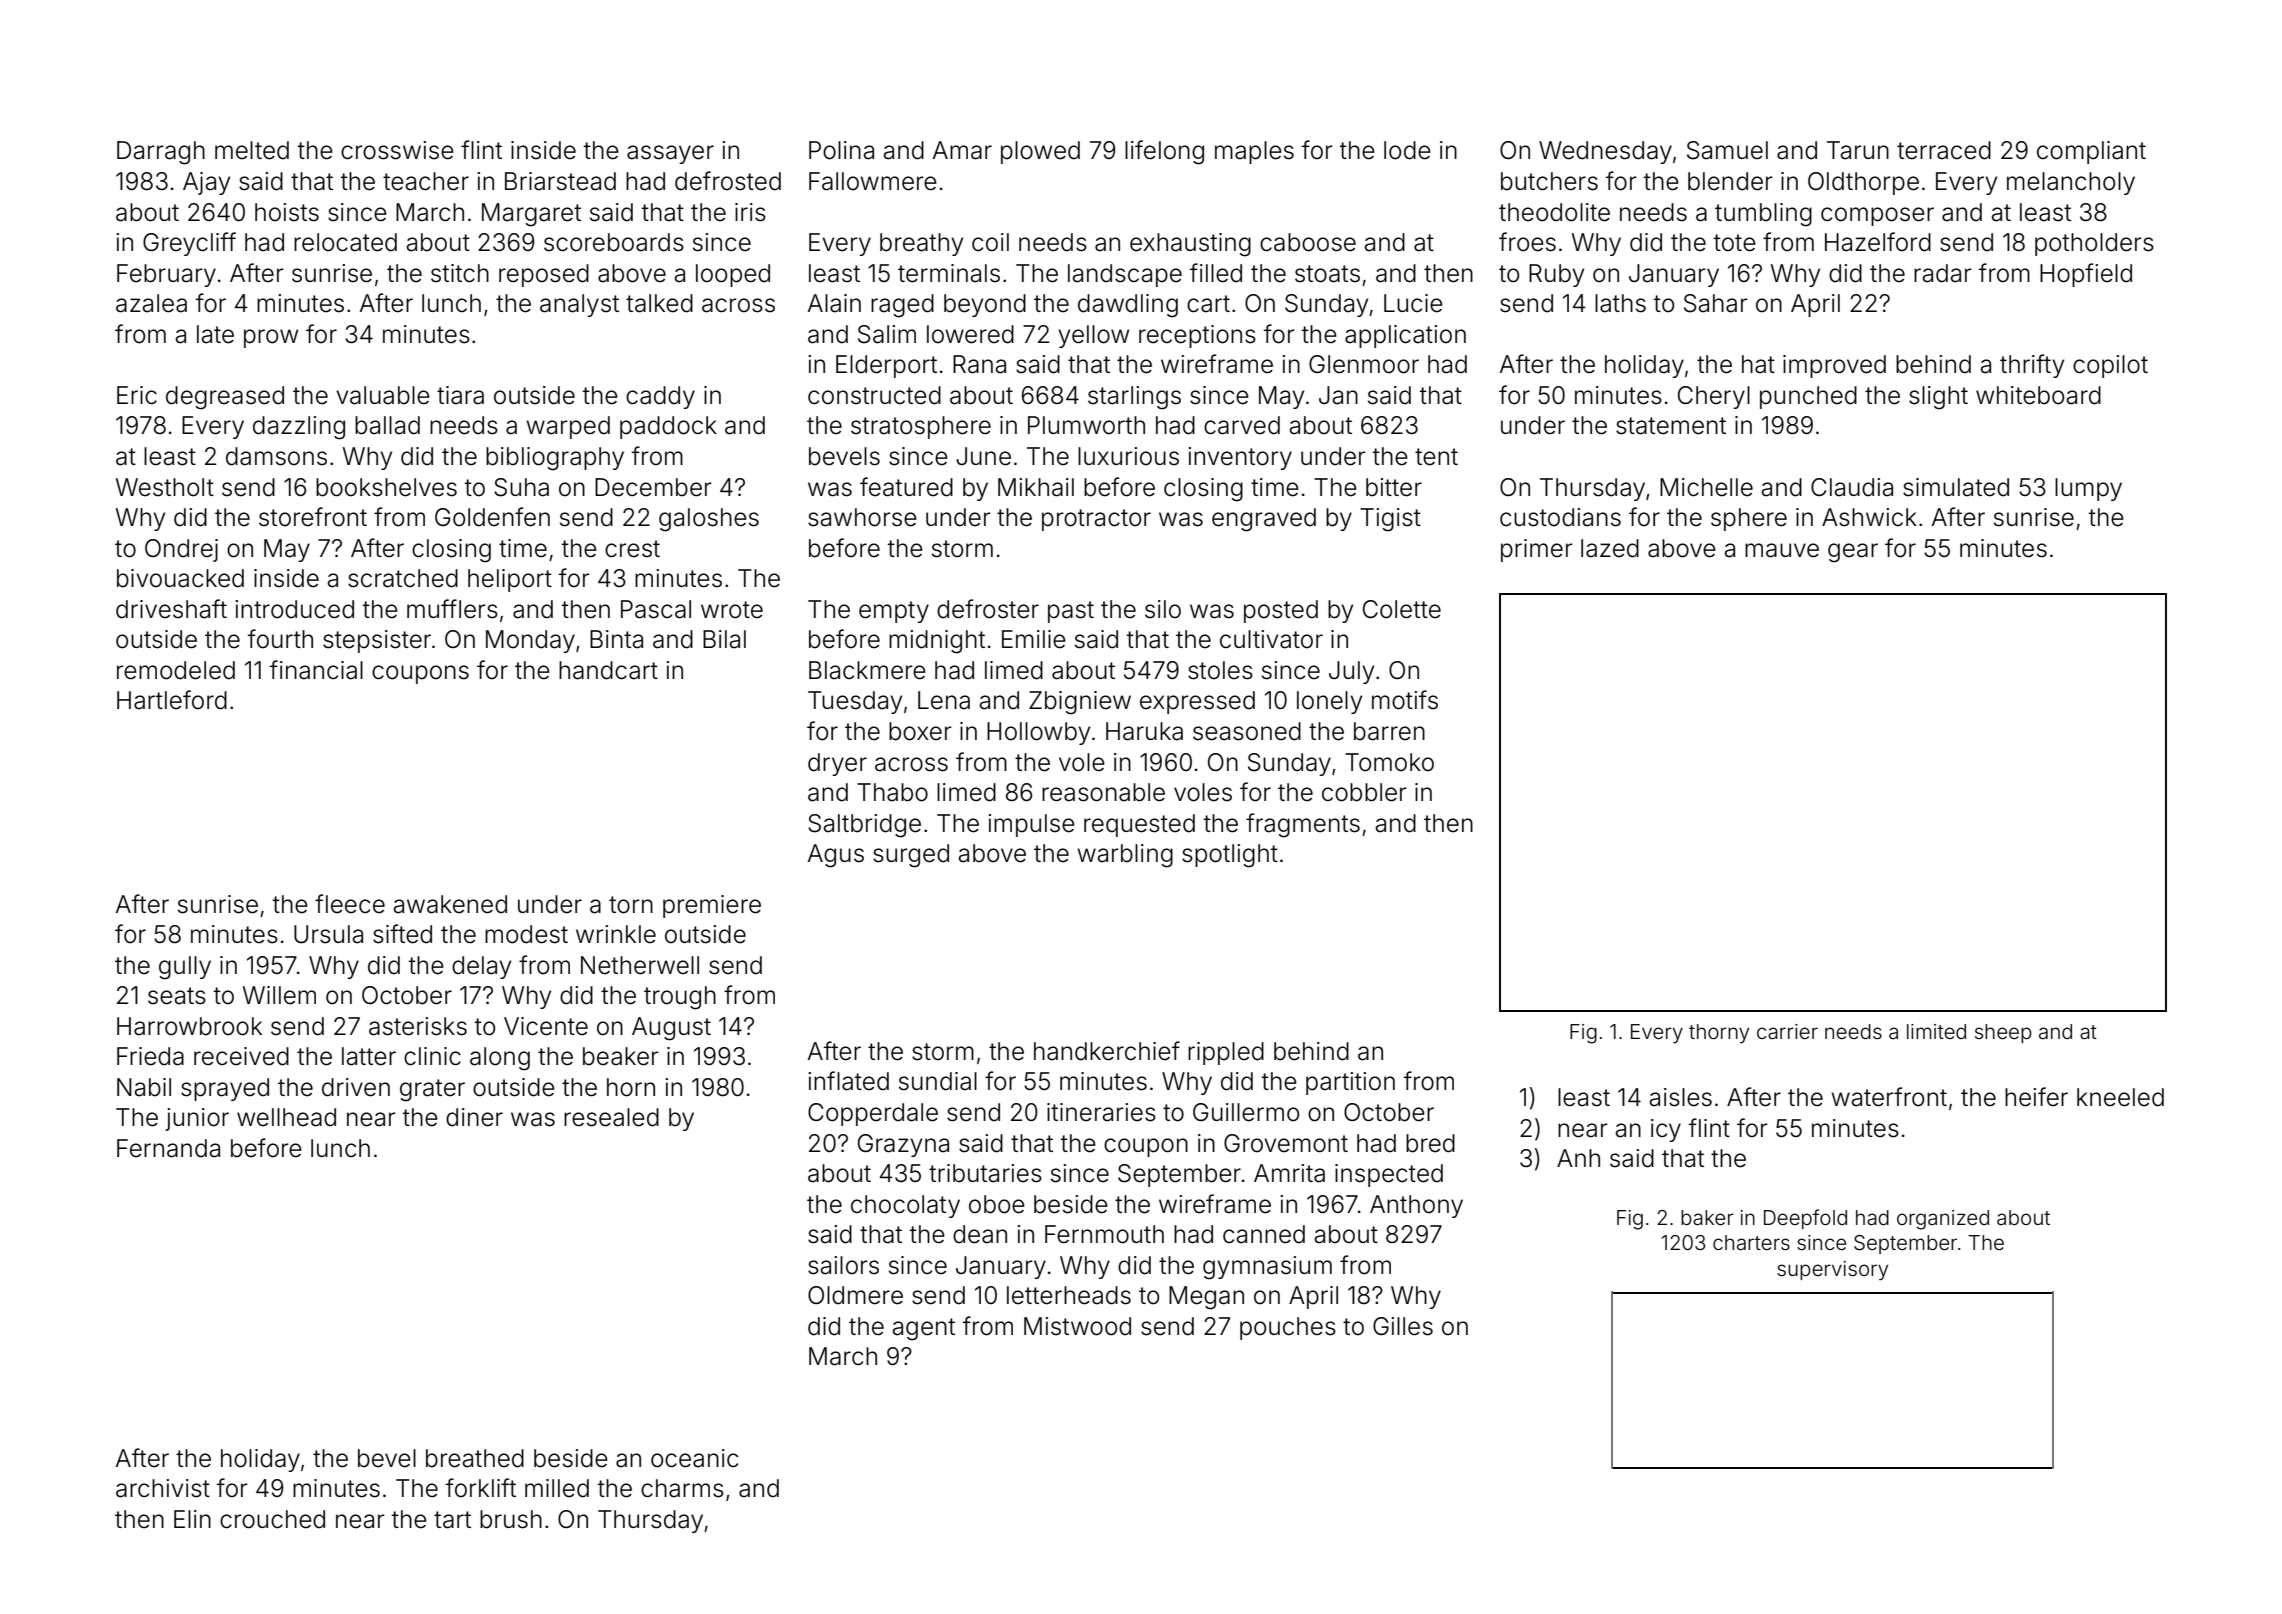 This screenshot has height=1614, width=2282. I want to click on supervisory, so click(1832, 1271).
